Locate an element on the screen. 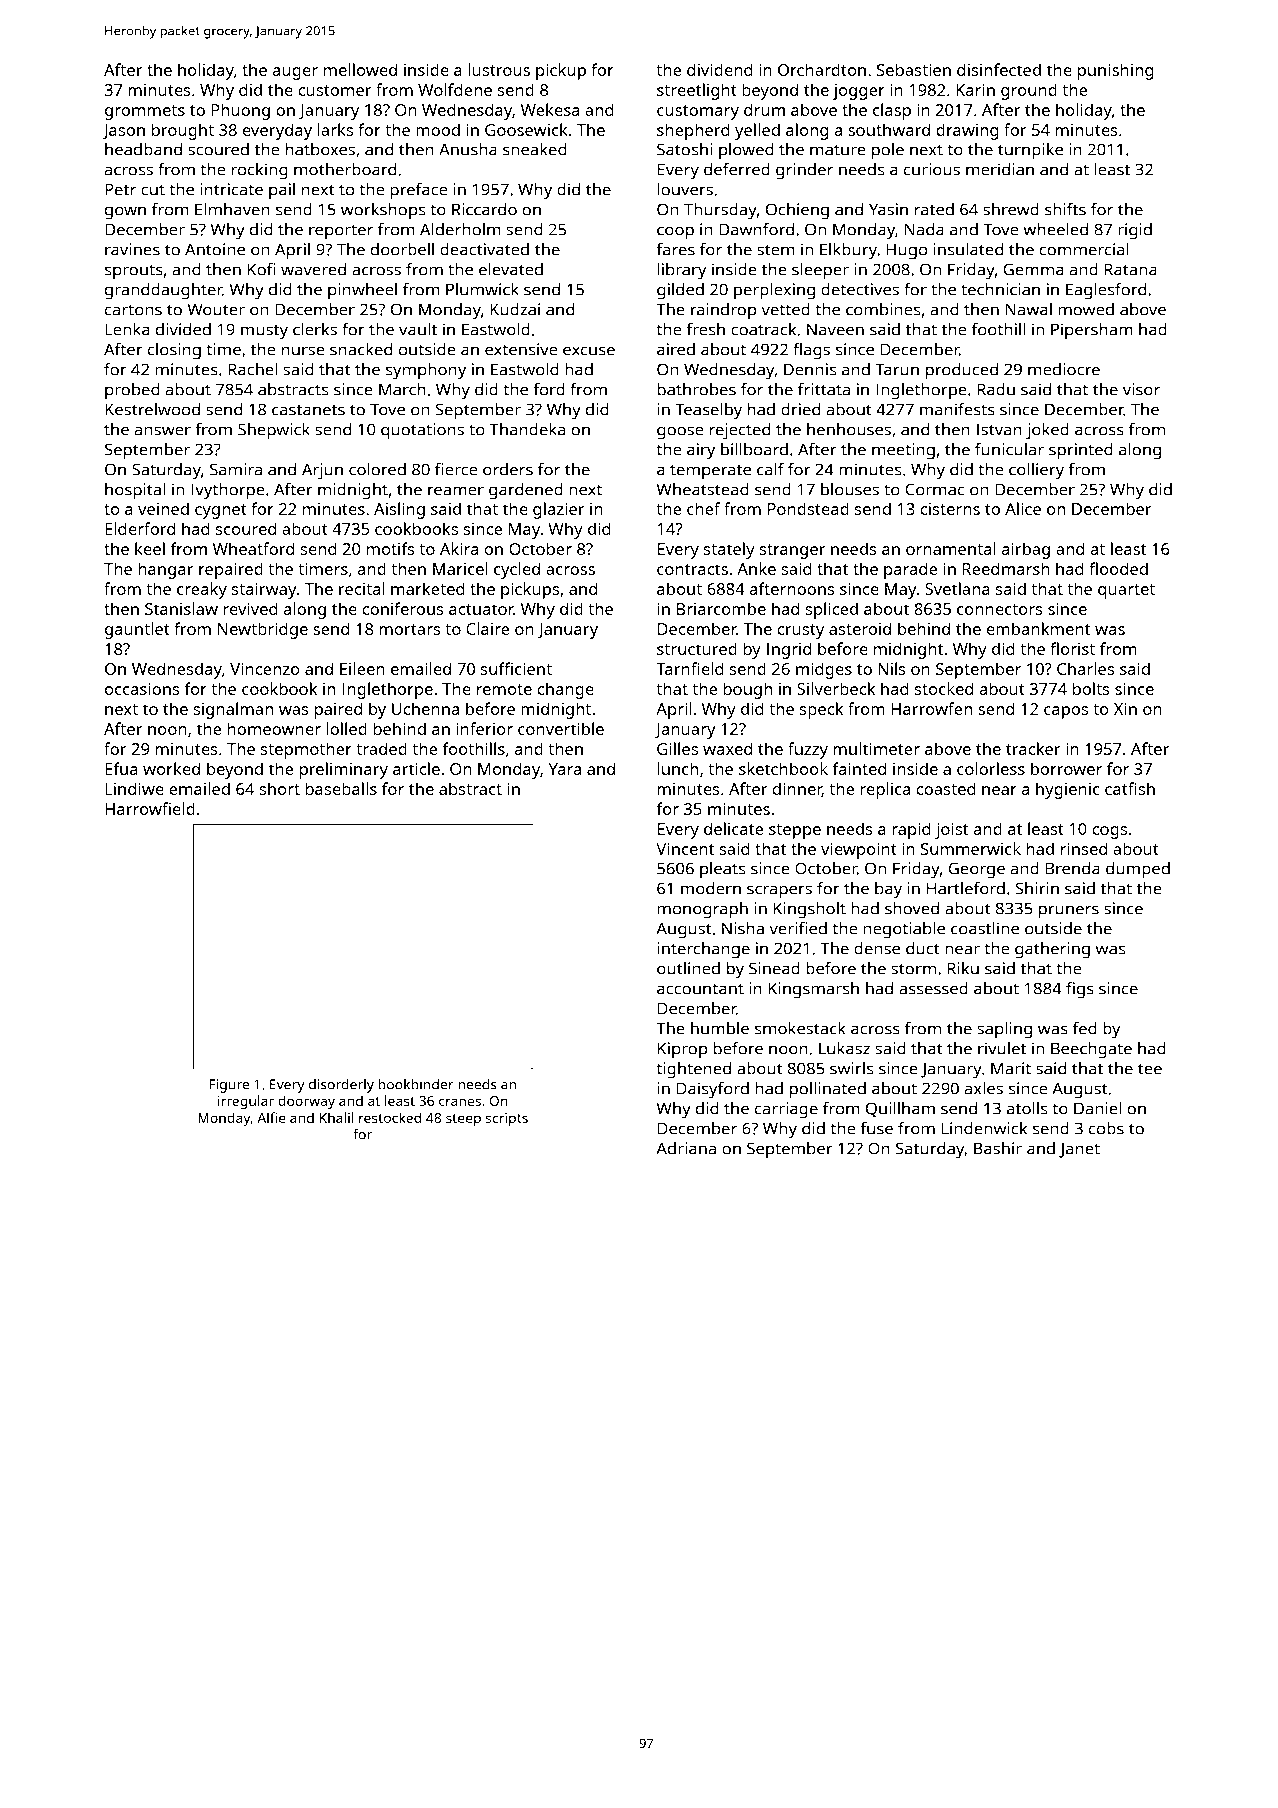  disinfected is located at coordinates (999, 69).
